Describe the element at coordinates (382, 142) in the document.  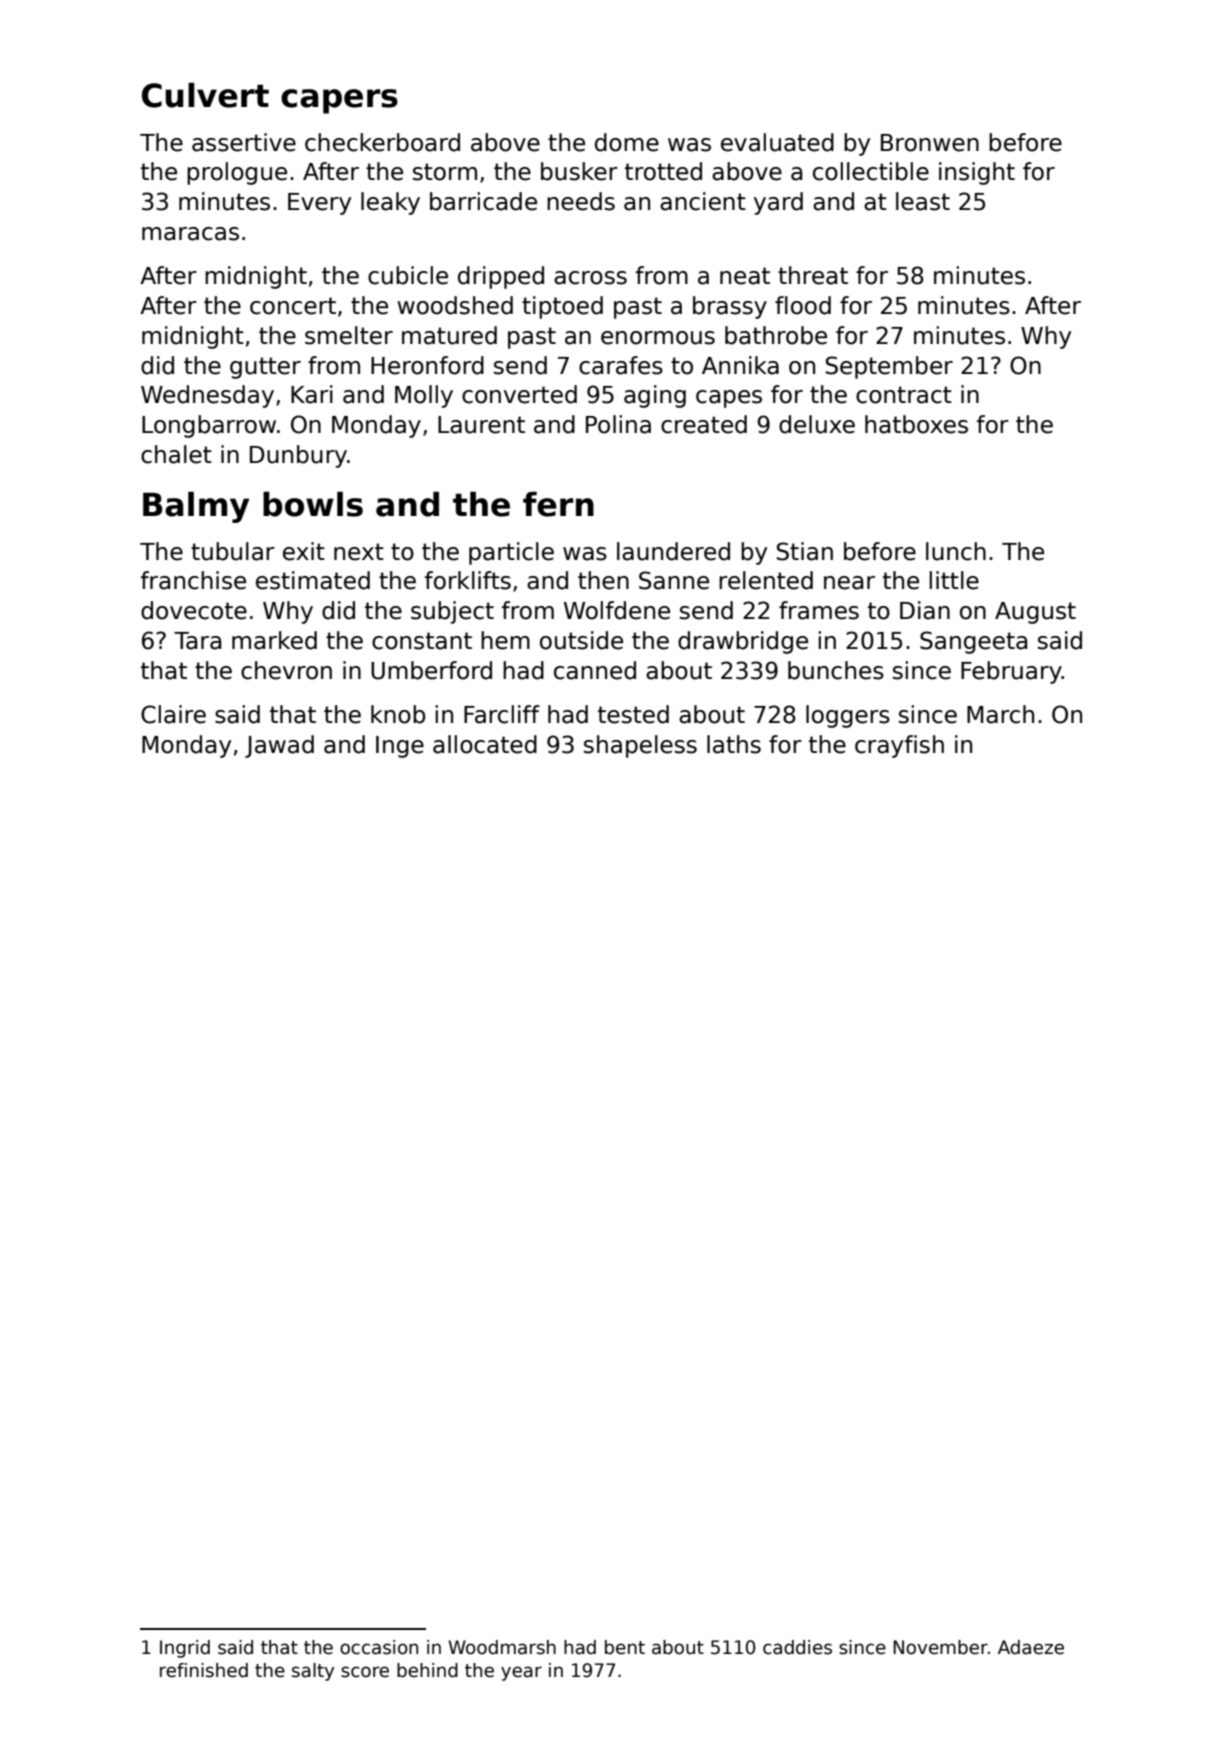
I see `checkerboard` at that location.
